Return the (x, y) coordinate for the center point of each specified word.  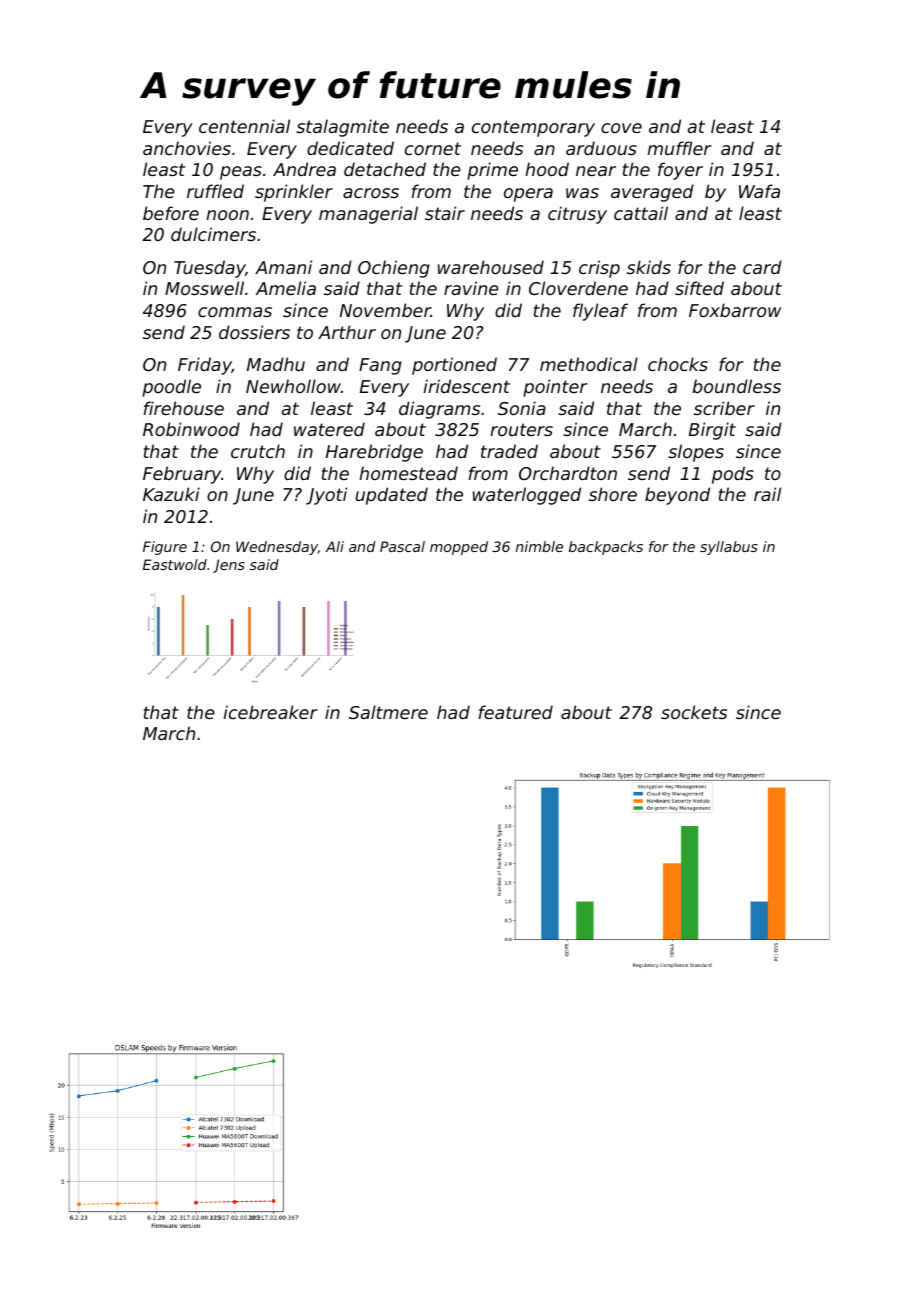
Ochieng (394, 269)
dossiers (254, 332)
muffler (679, 148)
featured (516, 712)
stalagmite (342, 128)
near (596, 171)
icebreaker (270, 712)
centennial (244, 126)
